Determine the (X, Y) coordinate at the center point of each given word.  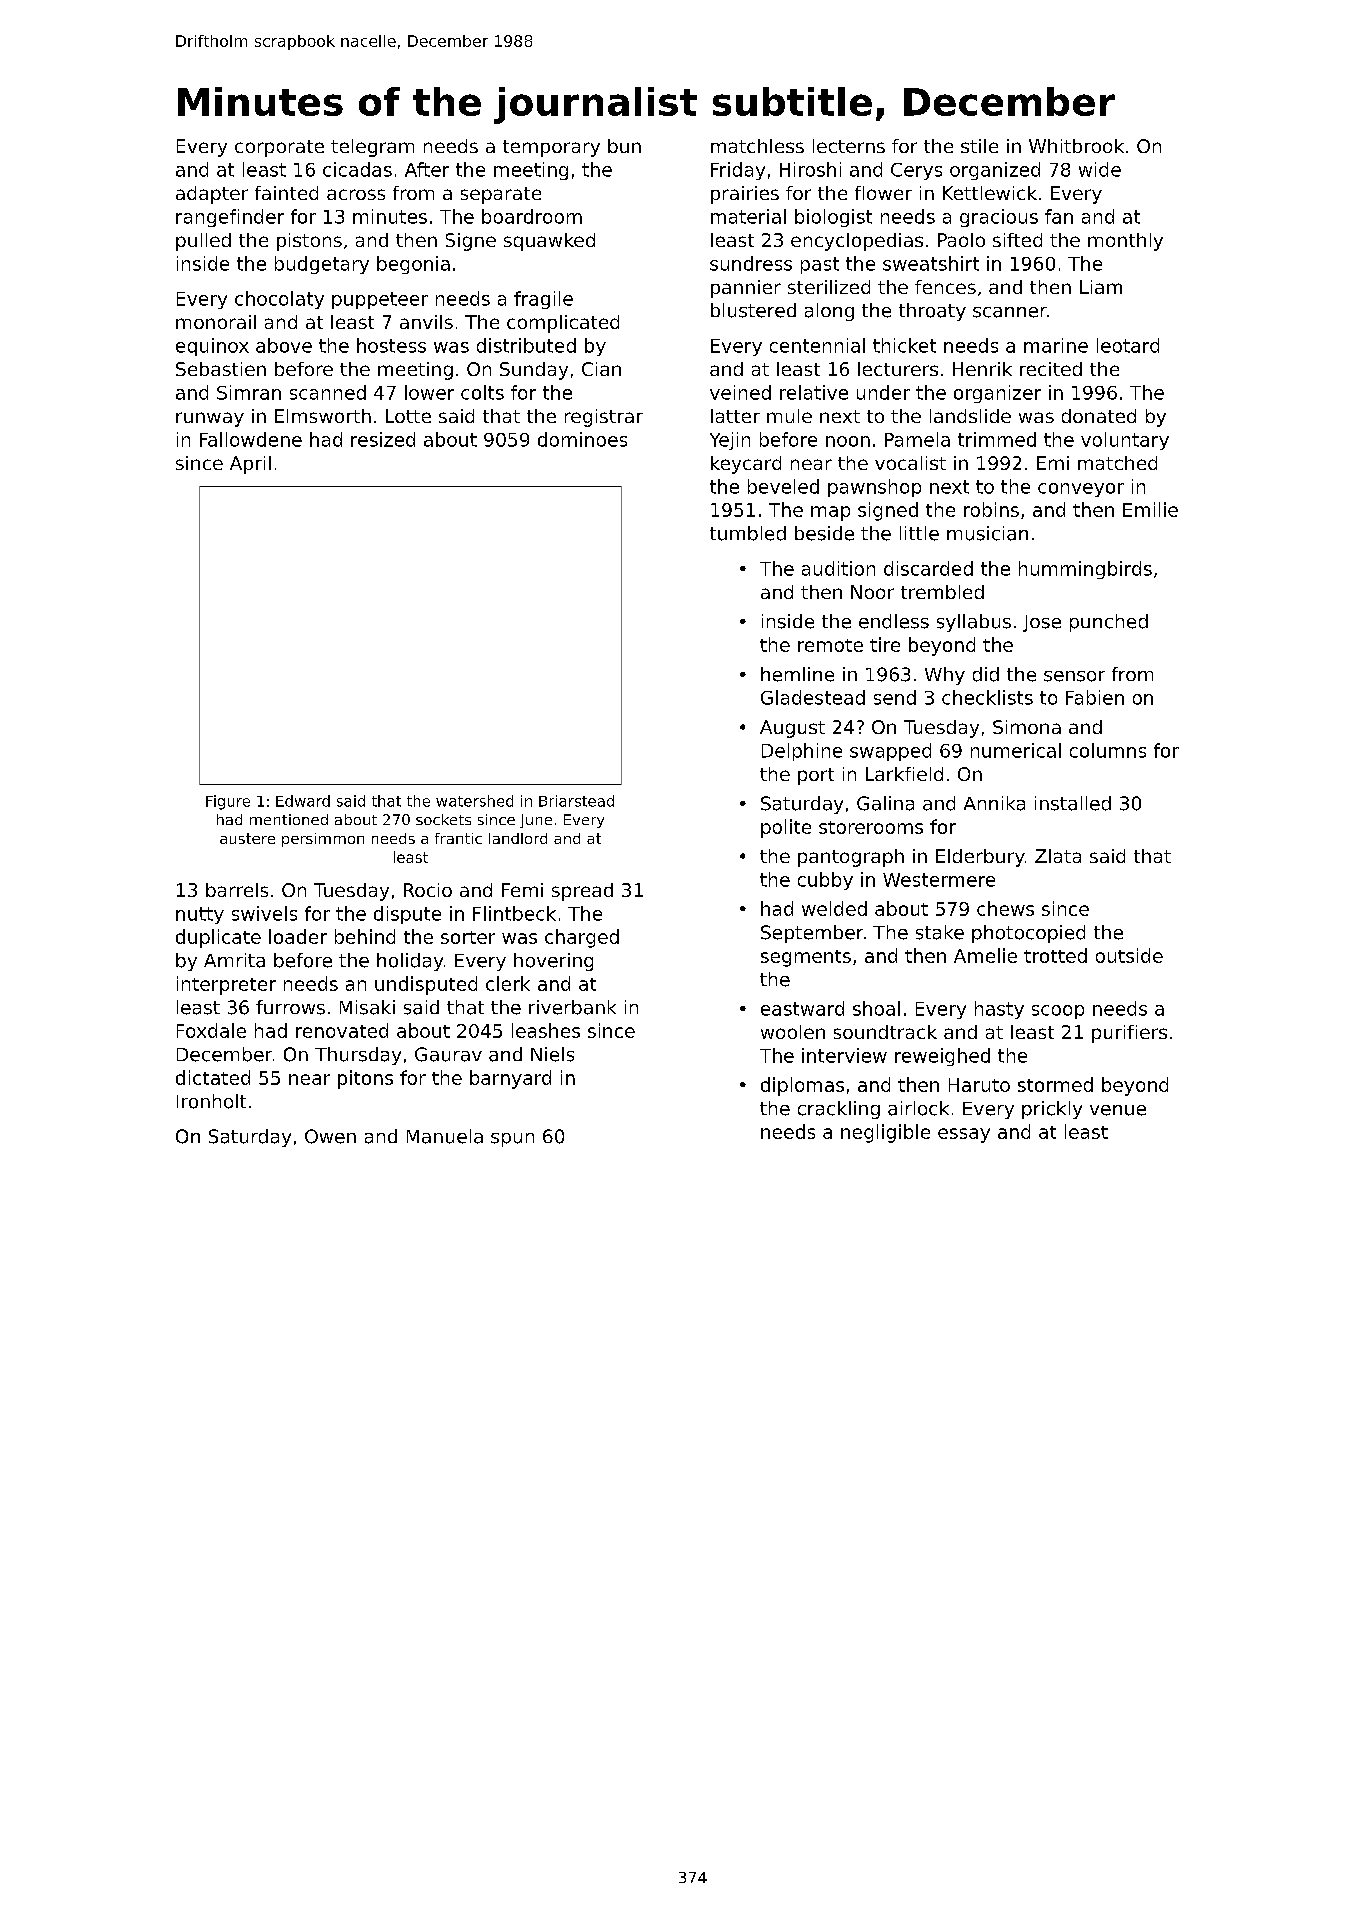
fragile (543, 300)
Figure (228, 802)
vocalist (910, 463)
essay (964, 1135)
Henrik (982, 369)
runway (210, 419)
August (792, 729)
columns (1108, 750)
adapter (212, 195)
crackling (839, 1110)
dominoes (582, 439)
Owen (330, 1136)
